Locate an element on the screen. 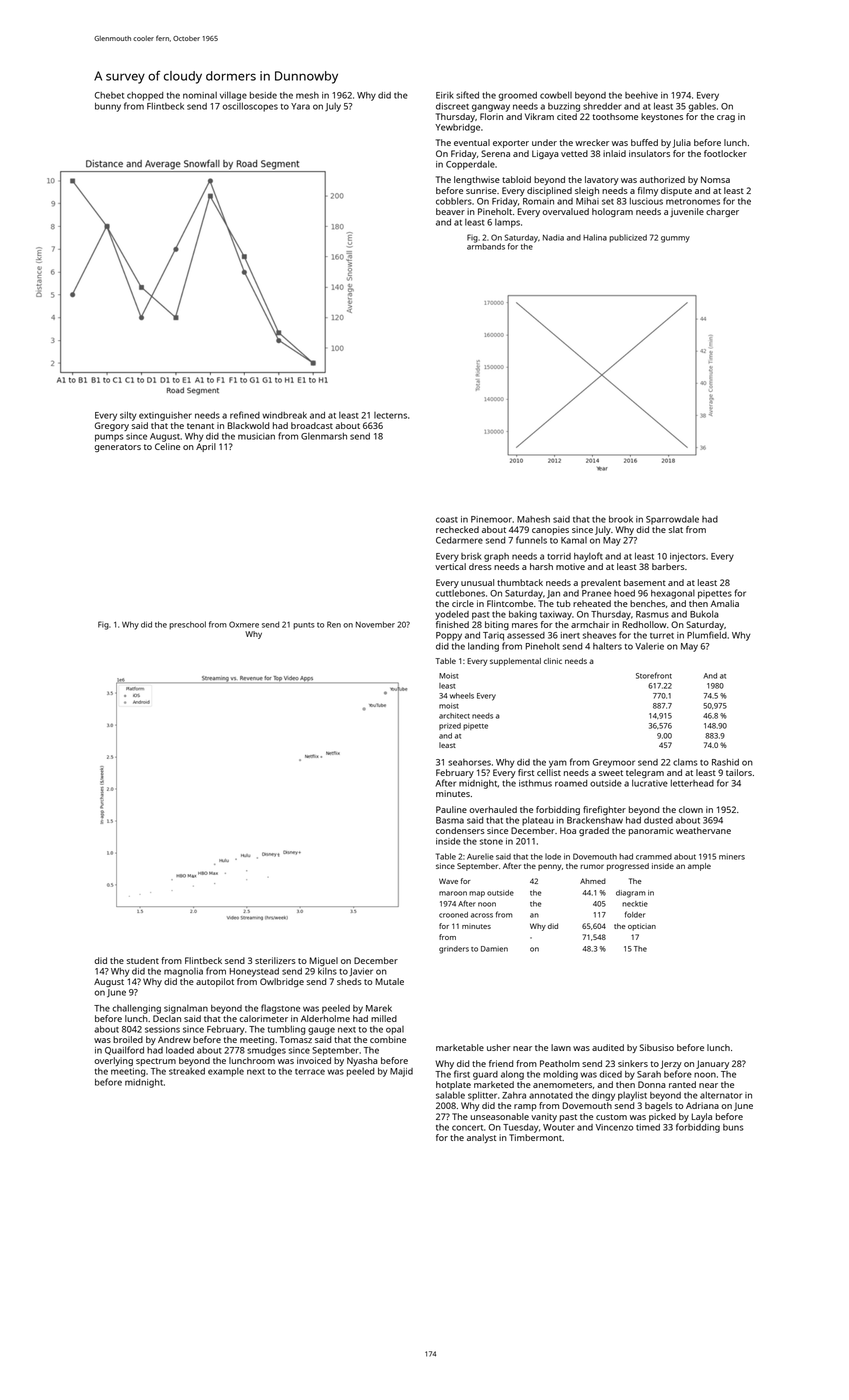 The image size is (849, 1400). buns is located at coordinates (733, 1127).
